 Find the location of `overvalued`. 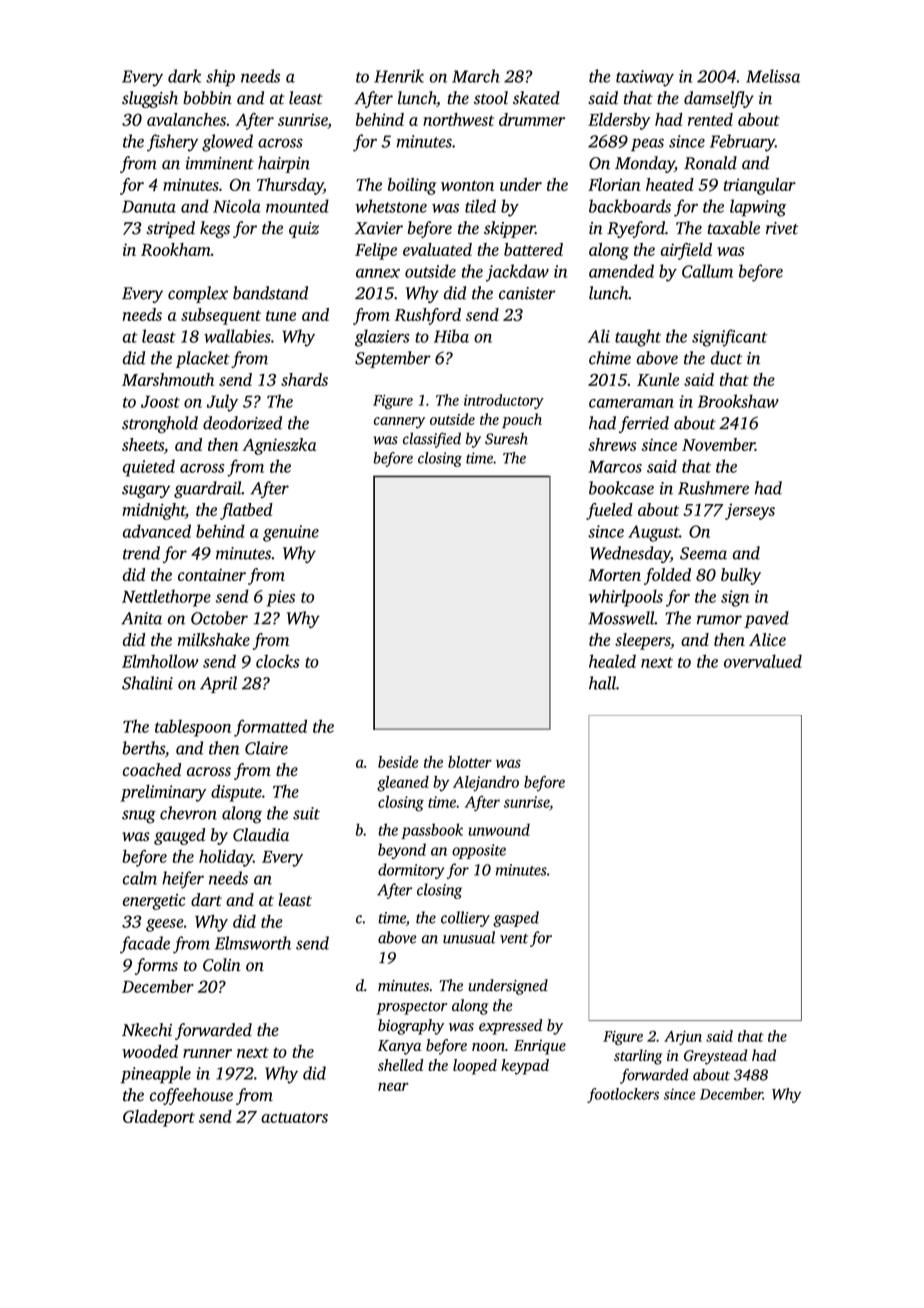

overvalued is located at coordinates (763, 661).
